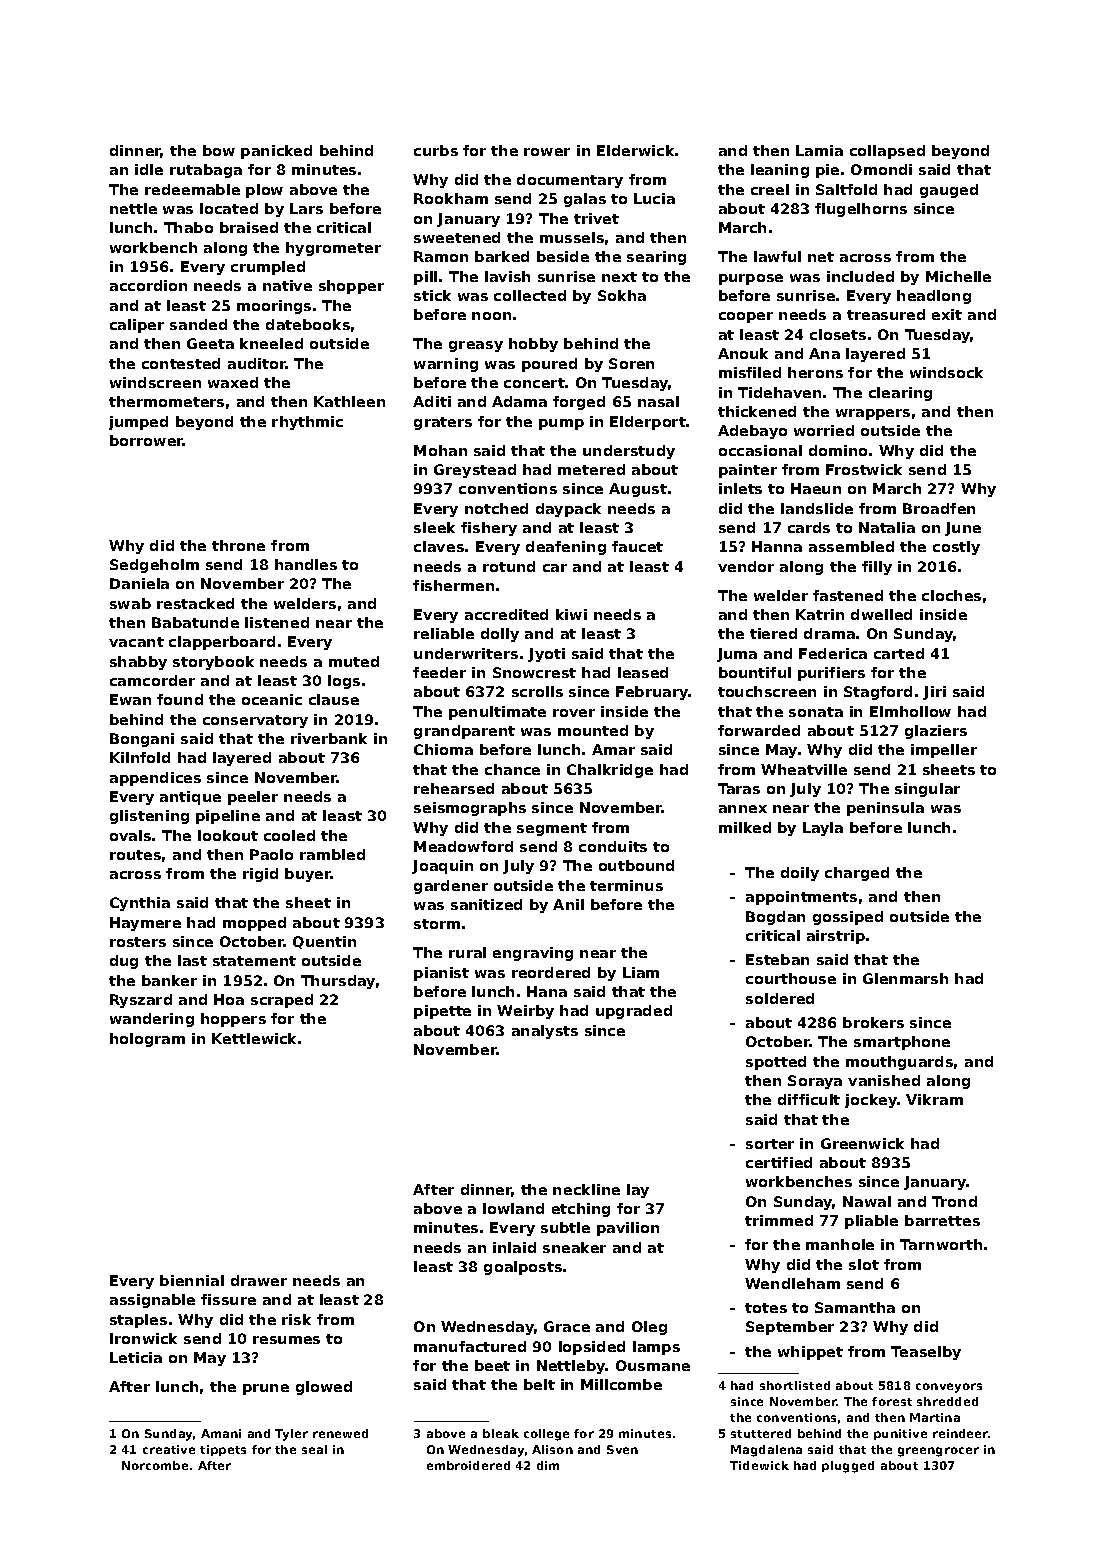 This screenshot has width=1108, height=1567. Describe the element at coordinates (296, 1319) in the screenshot. I see `risk` at that location.
